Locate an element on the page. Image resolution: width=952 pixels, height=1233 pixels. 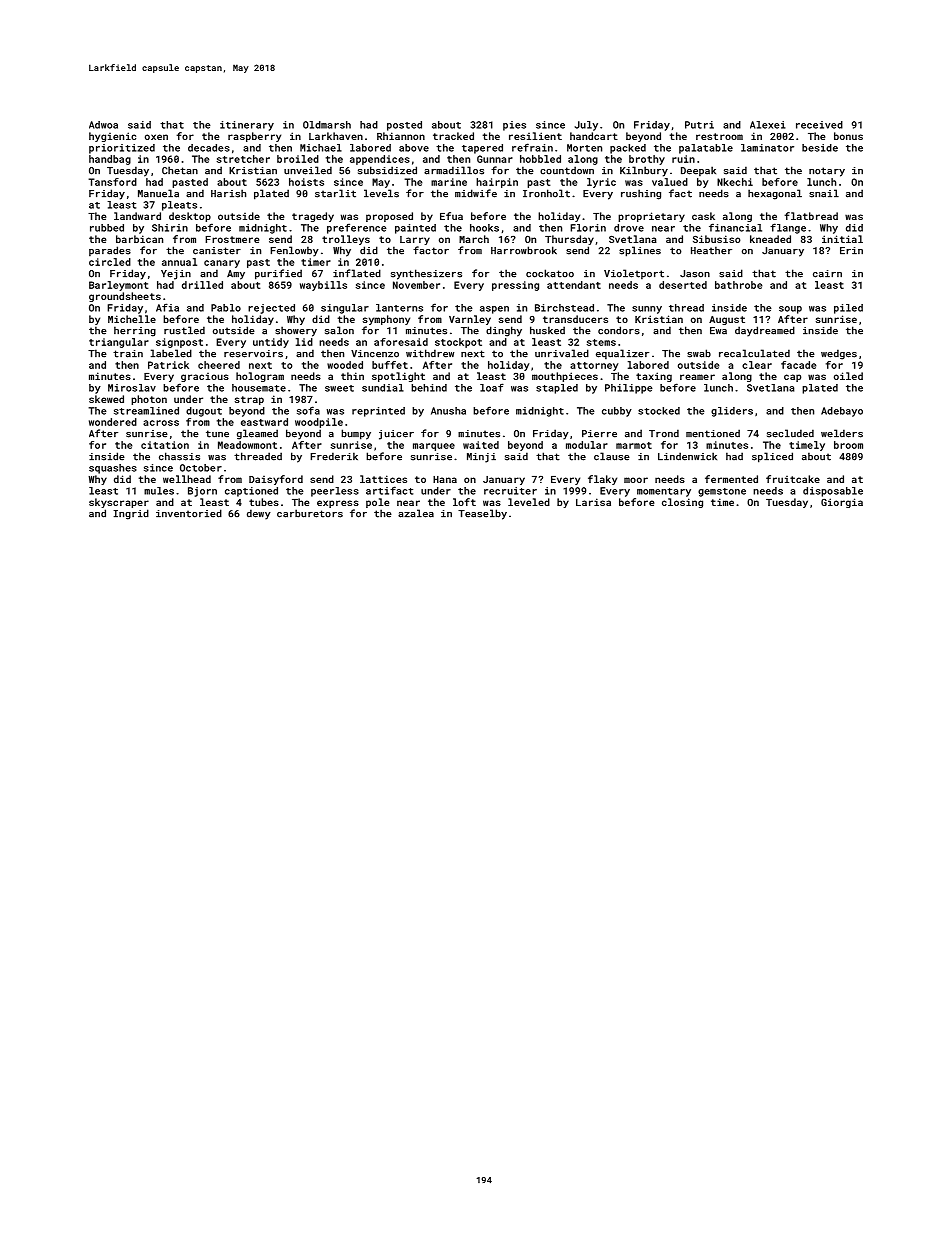
Sibusiso is located at coordinates (717, 239).
